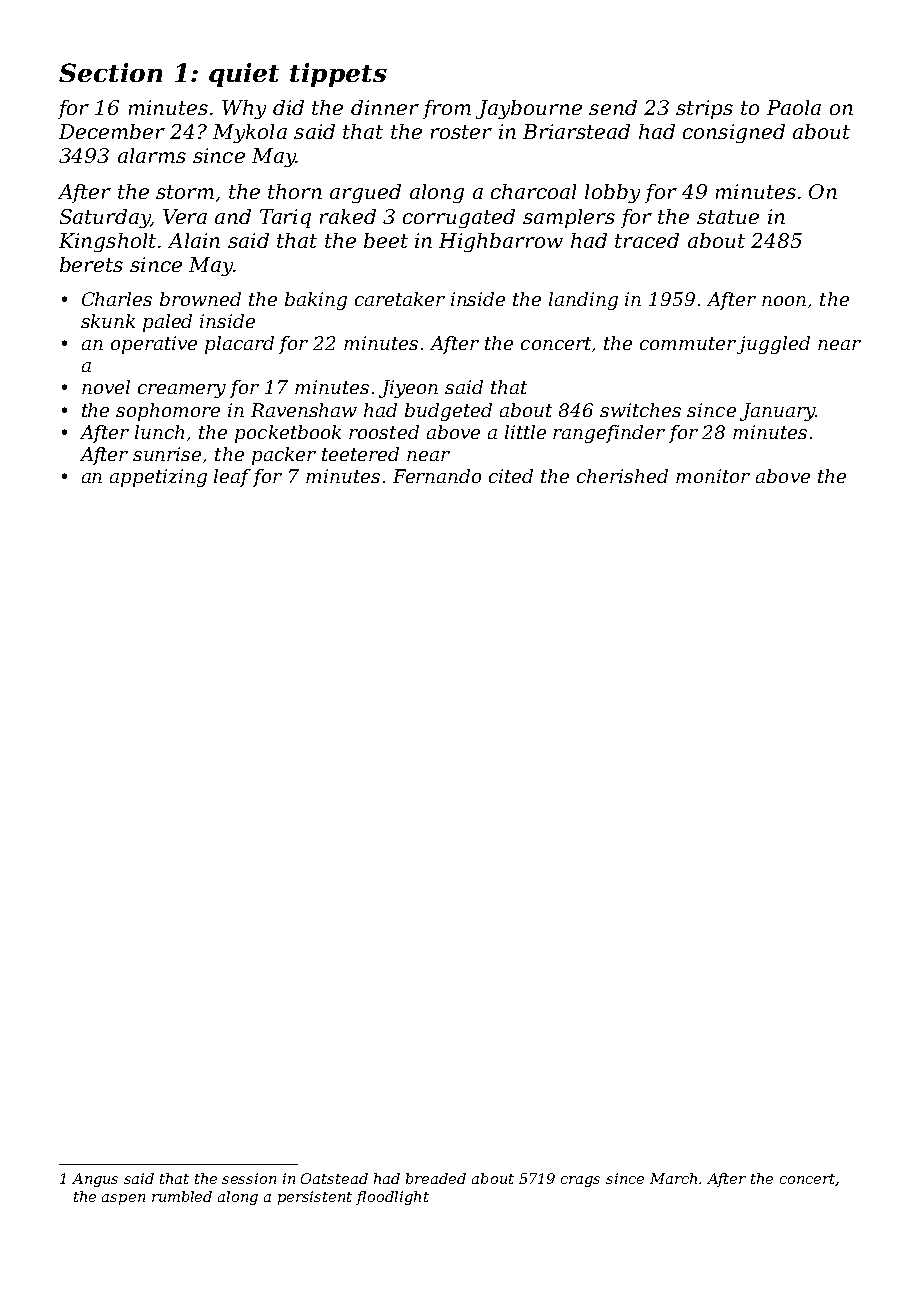  Describe the element at coordinates (622, 476) in the screenshot. I see `cherished` at that location.
